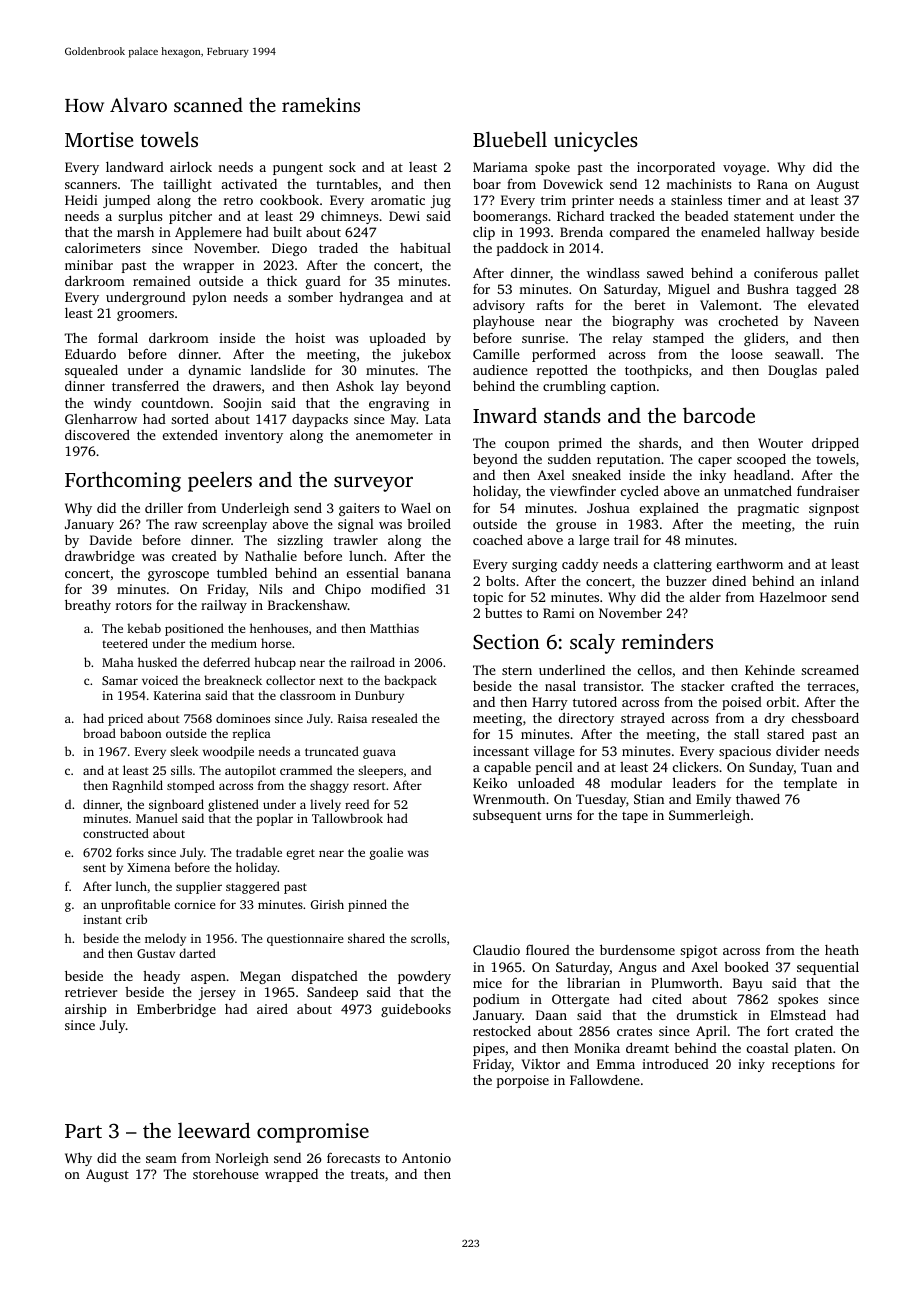 The height and width of the screenshot is (1308, 924). I want to click on activated, so click(249, 184).
